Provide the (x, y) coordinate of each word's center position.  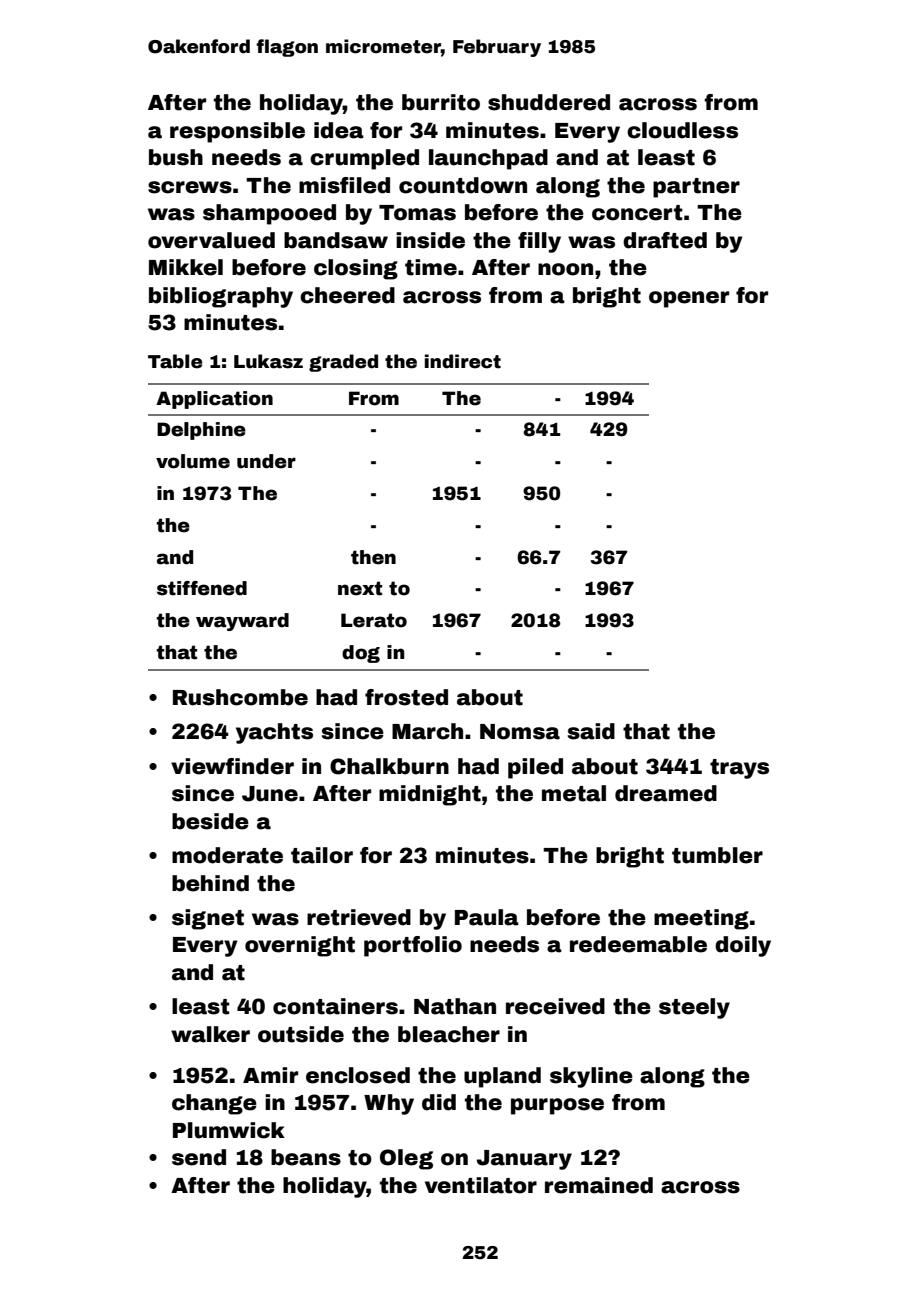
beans (306, 1157)
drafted (665, 240)
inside (430, 240)
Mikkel (186, 267)
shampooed (269, 214)
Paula (487, 917)
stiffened (202, 588)
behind (210, 883)
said (591, 731)
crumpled (364, 159)
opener (689, 299)
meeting (701, 919)
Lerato (374, 620)
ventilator (481, 1185)
